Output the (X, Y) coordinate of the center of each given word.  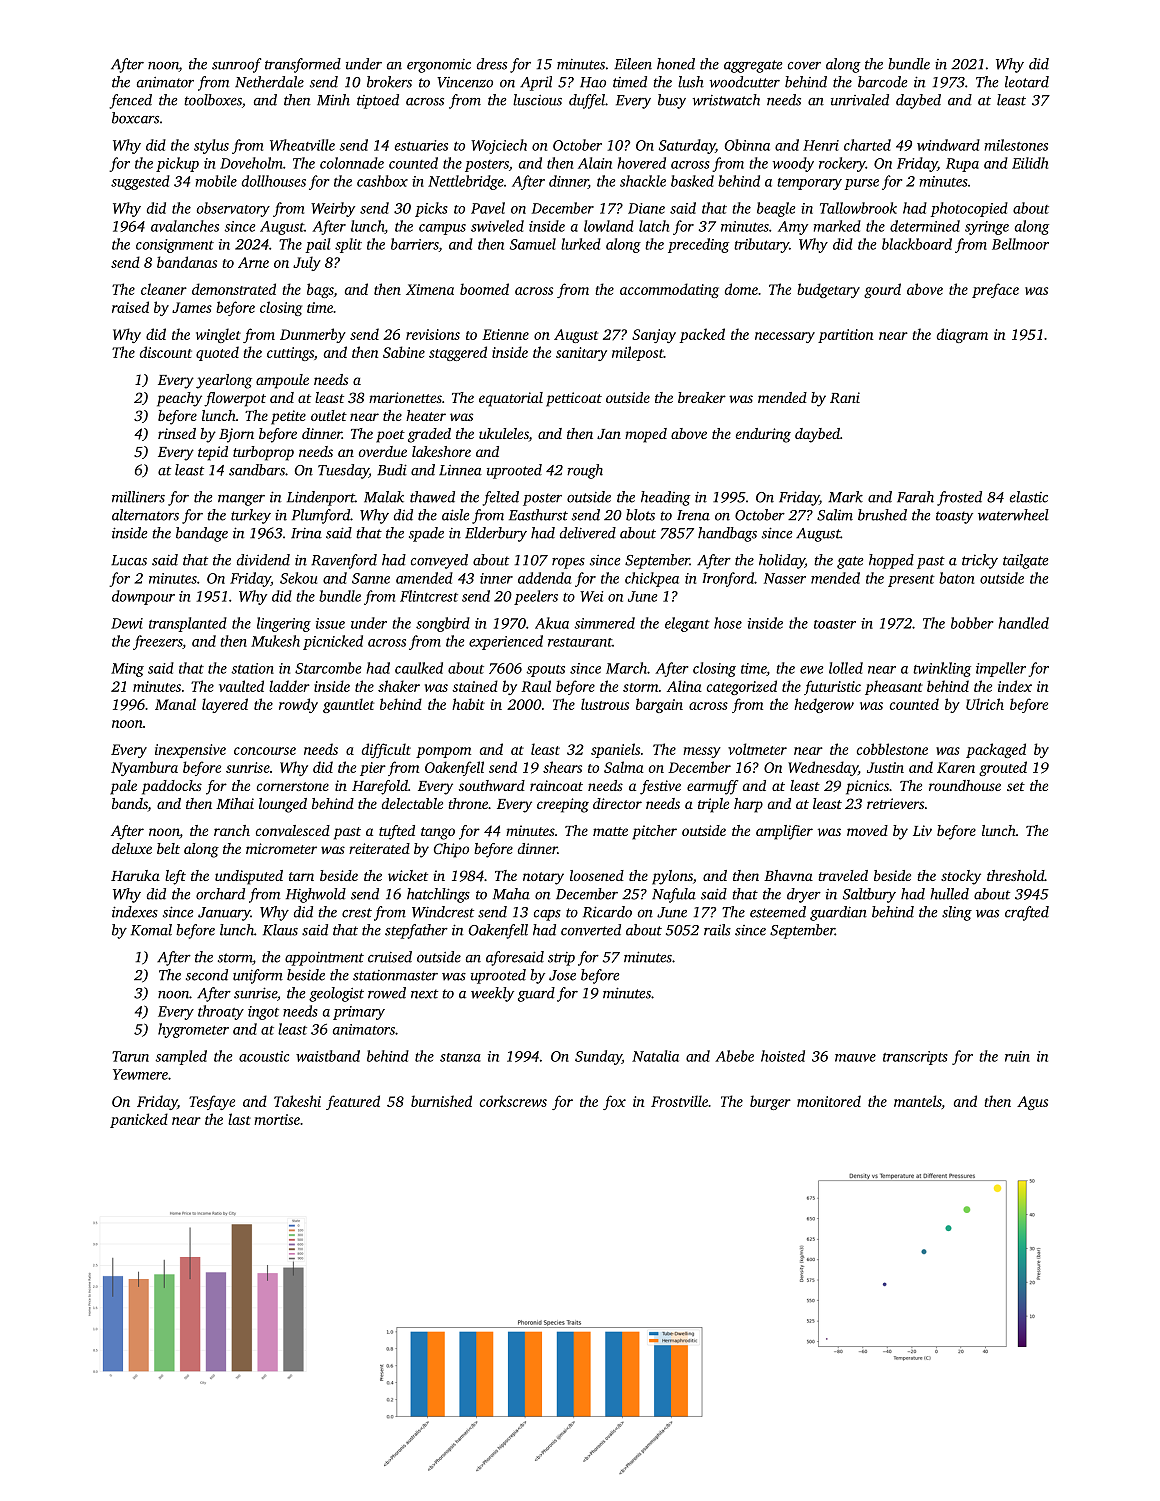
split (348, 245)
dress (492, 64)
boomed (484, 289)
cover (804, 66)
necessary (785, 337)
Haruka (135, 875)
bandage (202, 534)
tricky (980, 561)
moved (867, 830)
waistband (328, 1056)
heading (665, 498)
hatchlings (438, 895)
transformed (303, 65)
